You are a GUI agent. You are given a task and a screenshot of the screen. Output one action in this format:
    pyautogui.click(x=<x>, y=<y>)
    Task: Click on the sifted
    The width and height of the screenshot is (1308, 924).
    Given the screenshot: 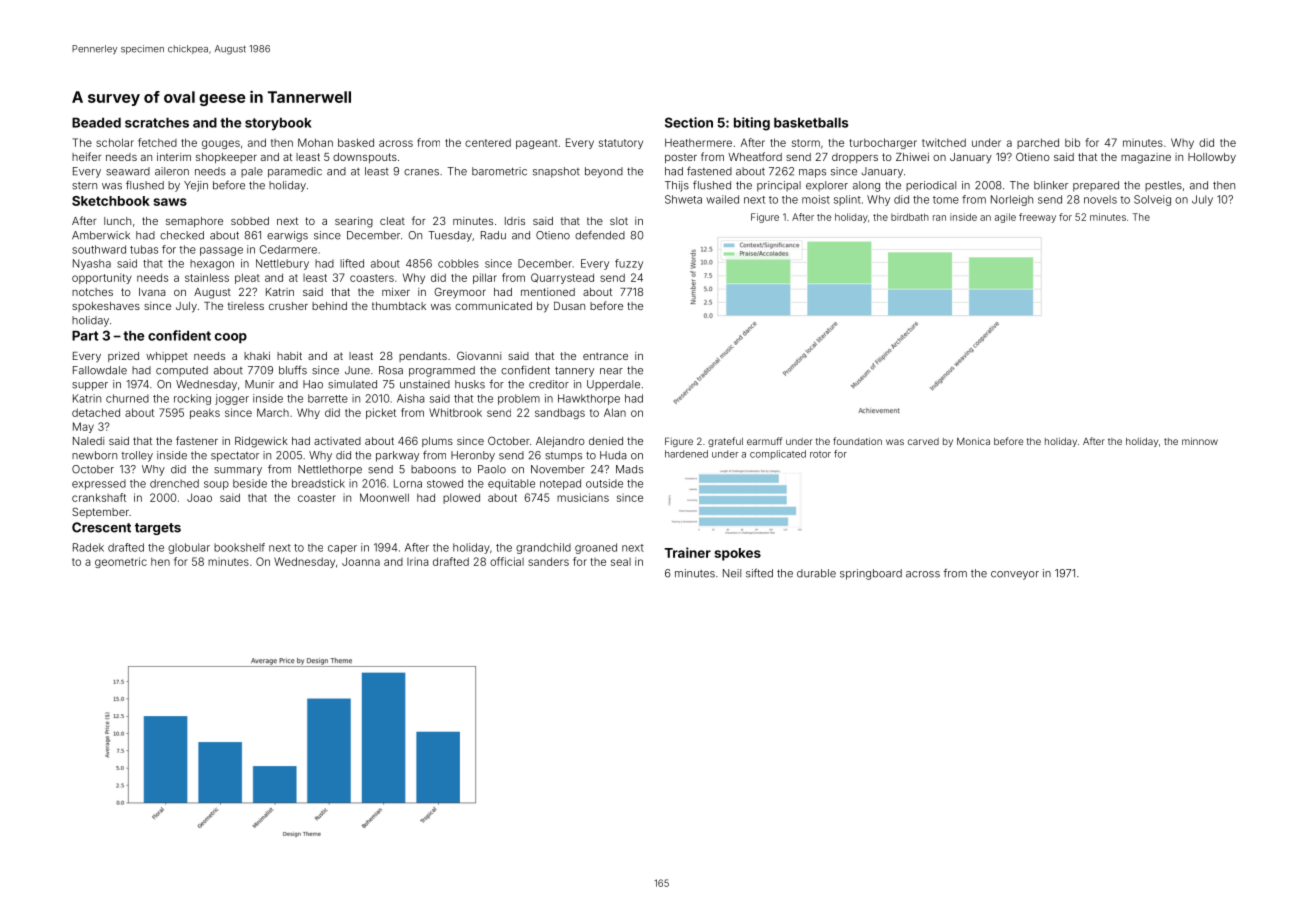 What is the action you would take?
    pyautogui.click(x=759, y=573)
